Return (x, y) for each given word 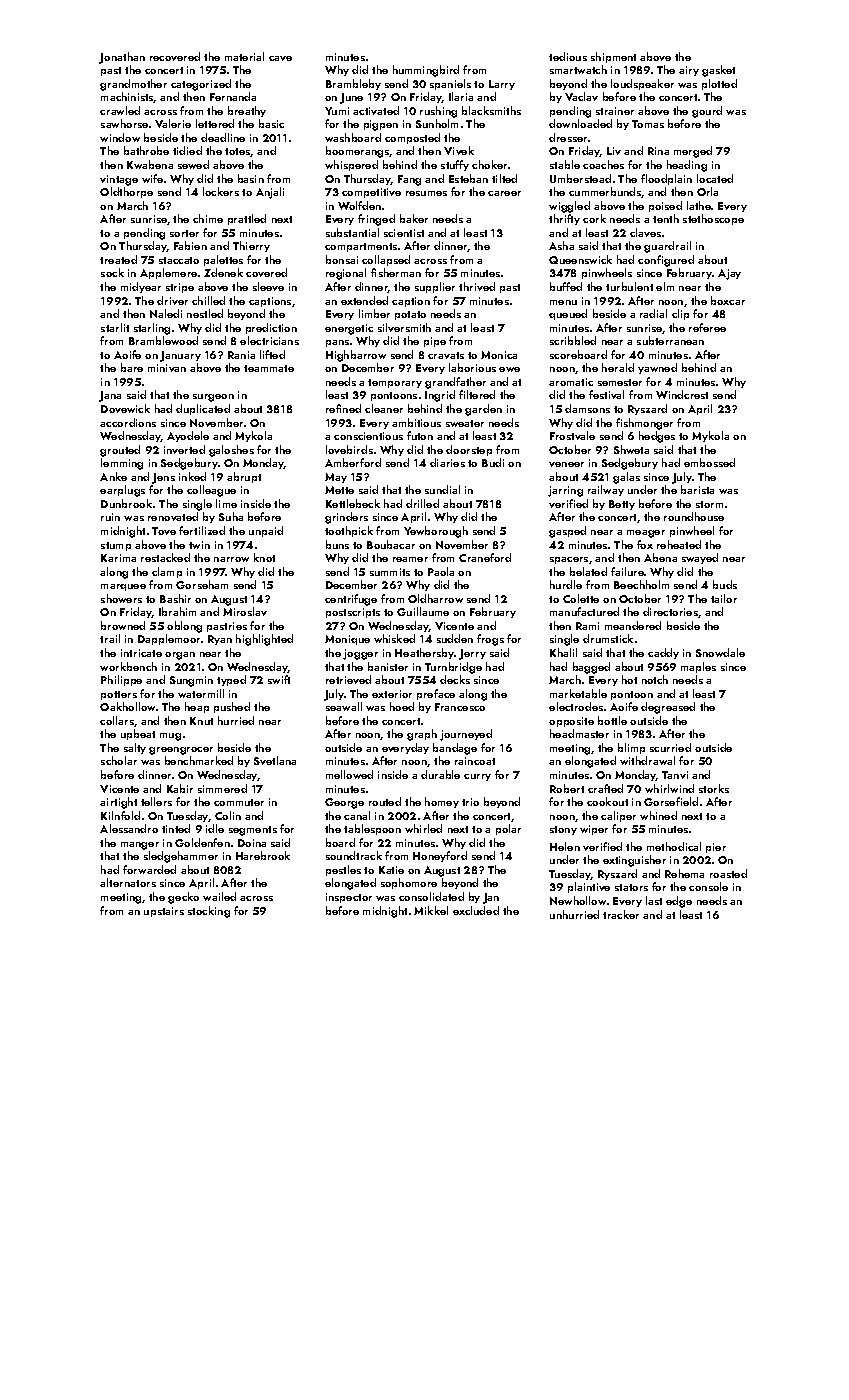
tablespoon (372, 829)
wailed (219, 896)
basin (251, 178)
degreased (668, 708)
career (504, 193)
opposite (571, 722)
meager (646, 534)
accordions (128, 422)
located (715, 178)
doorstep (469, 450)
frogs (490, 640)
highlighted (264, 640)
